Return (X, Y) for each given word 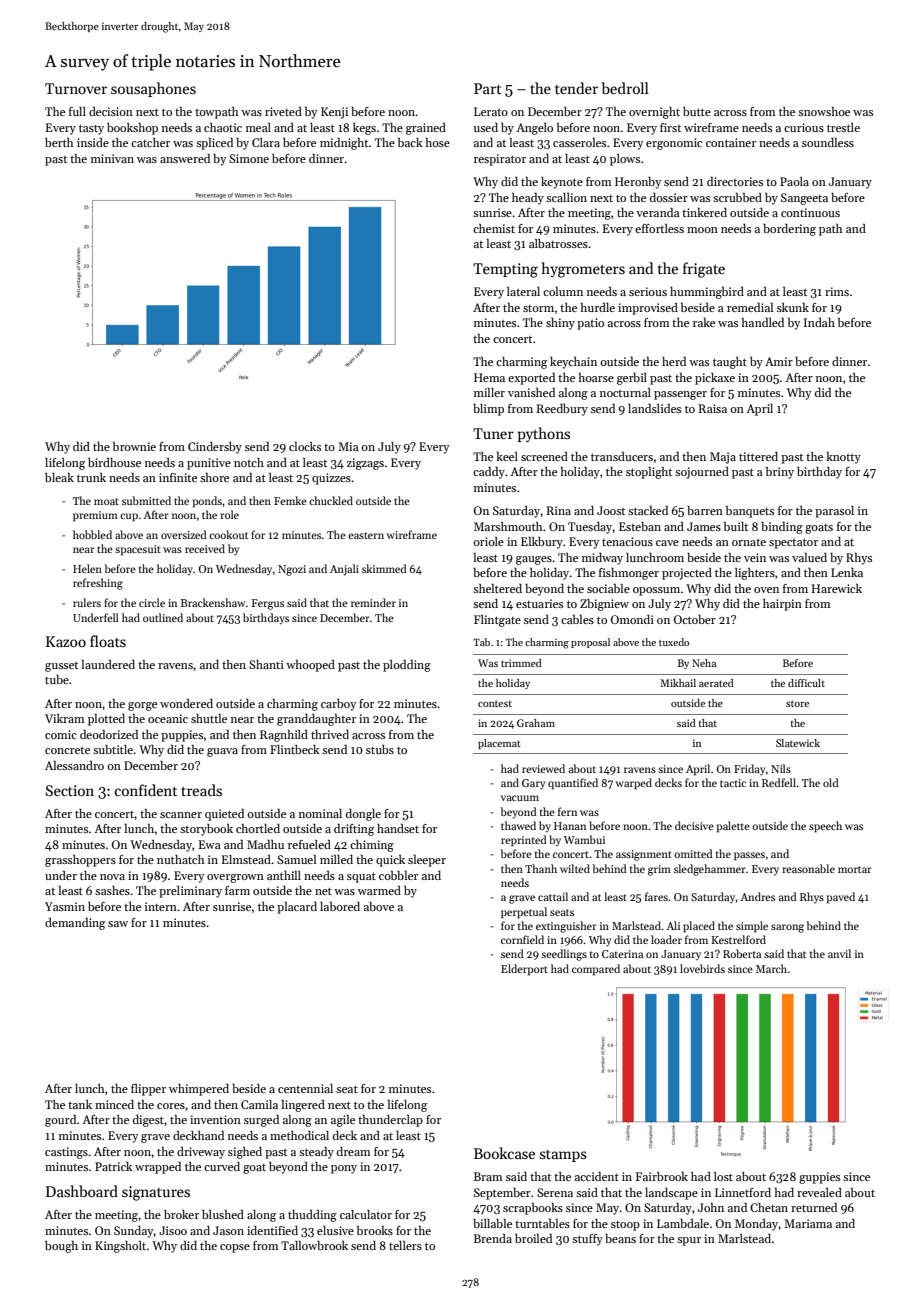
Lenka (847, 572)
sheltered (497, 588)
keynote (562, 183)
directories (735, 181)
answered (185, 158)
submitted (146, 500)
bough (61, 1247)
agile (343, 1121)
